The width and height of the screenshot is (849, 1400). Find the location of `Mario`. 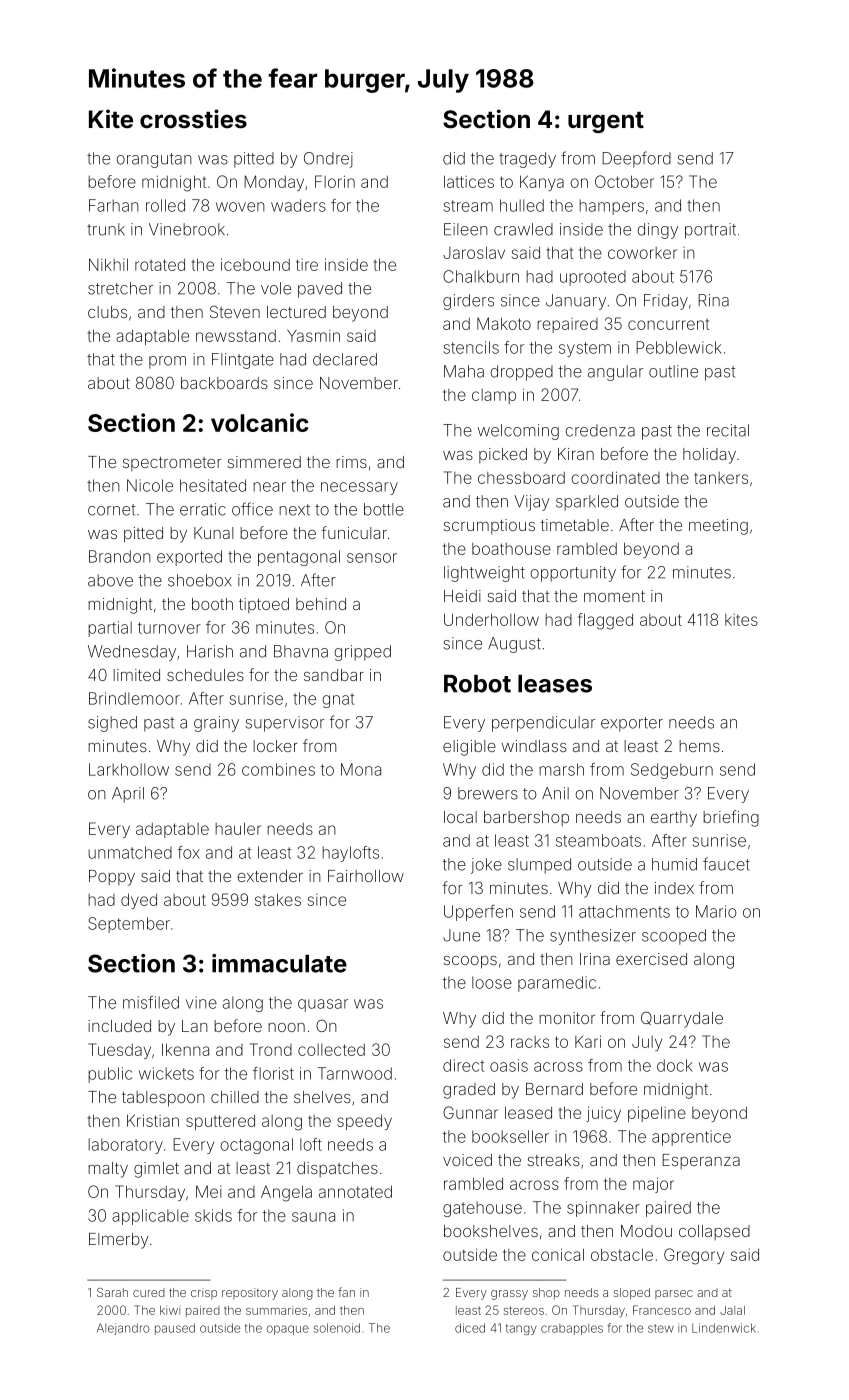

Mario is located at coordinates (716, 911).
